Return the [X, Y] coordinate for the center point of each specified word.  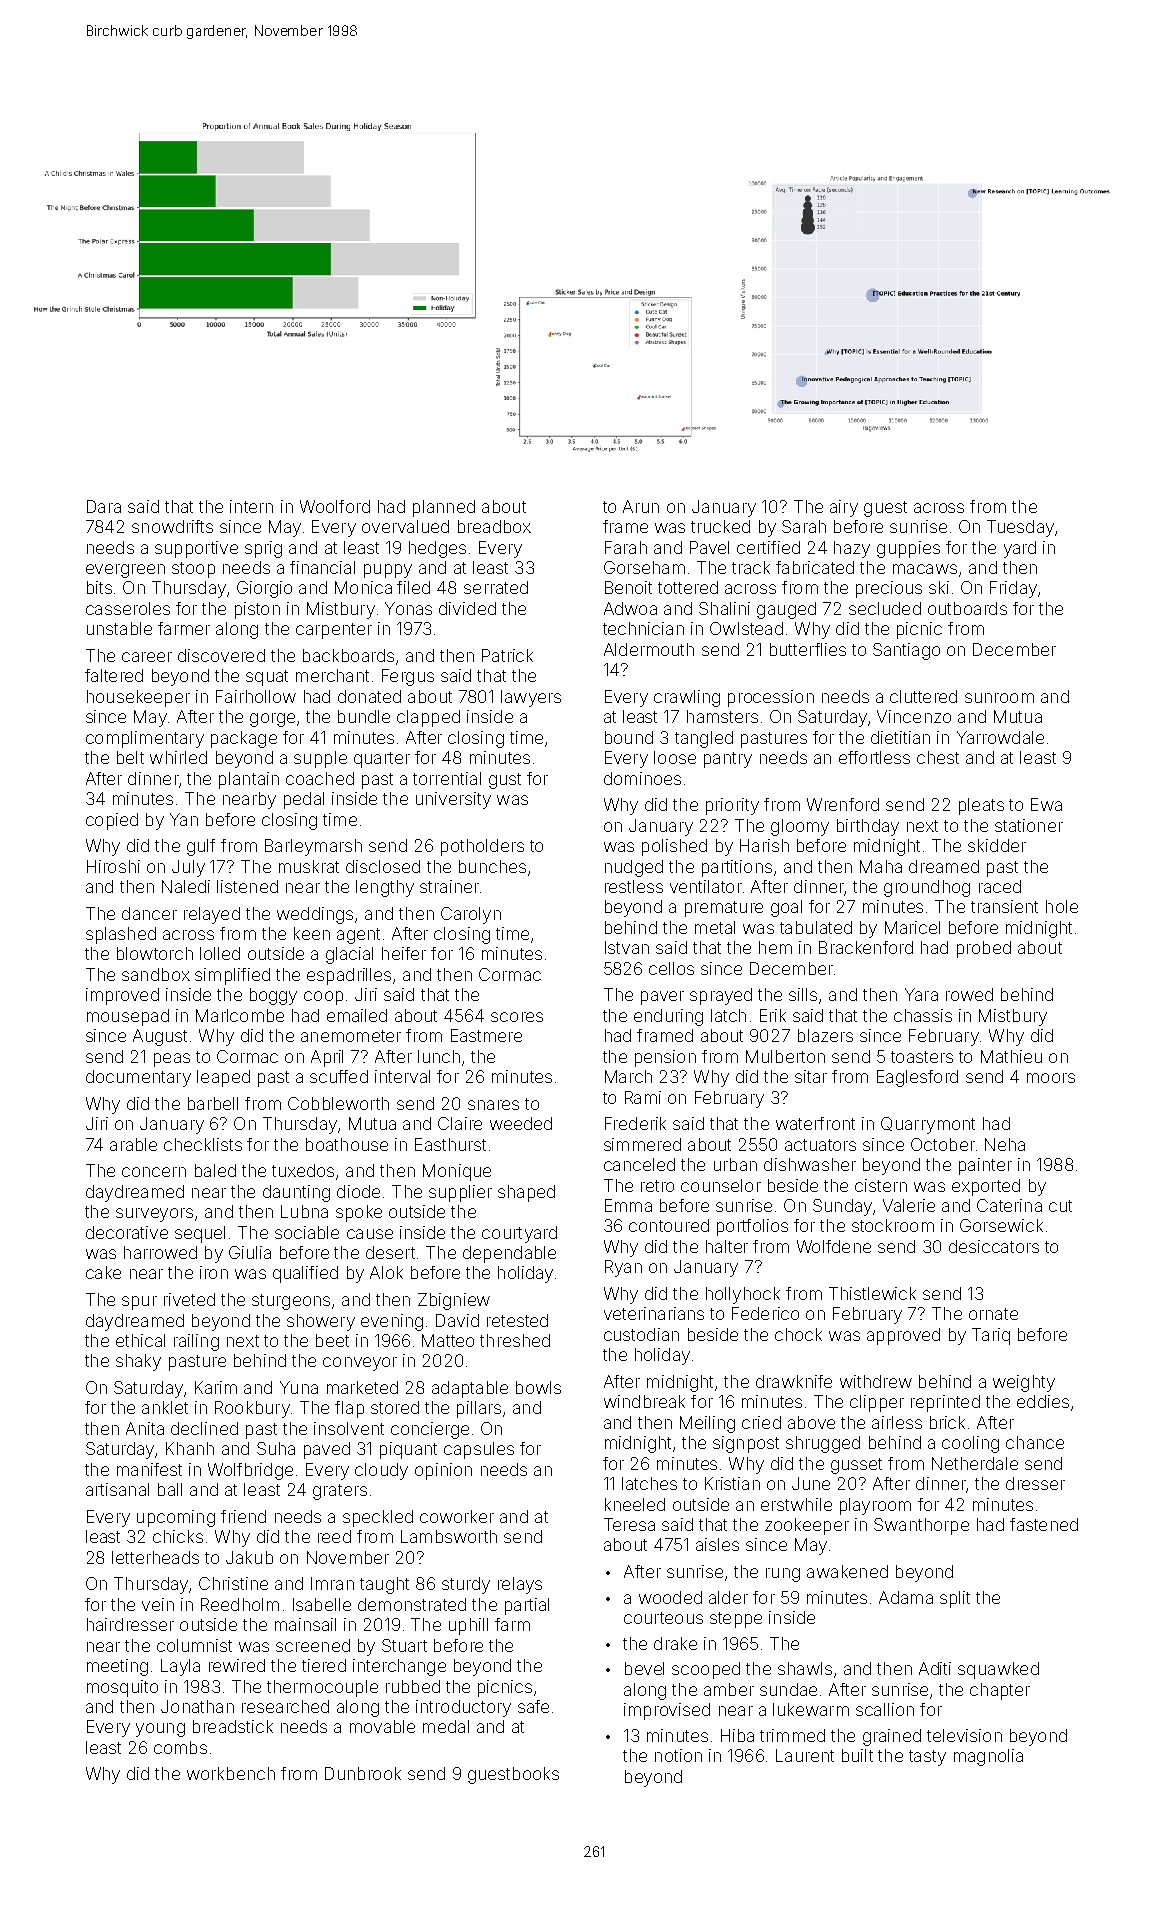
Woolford [335, 506]
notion [678, 1755]
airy [844, 508]
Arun [641, 506]
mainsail [305, 1624]
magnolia [988, 1757]
